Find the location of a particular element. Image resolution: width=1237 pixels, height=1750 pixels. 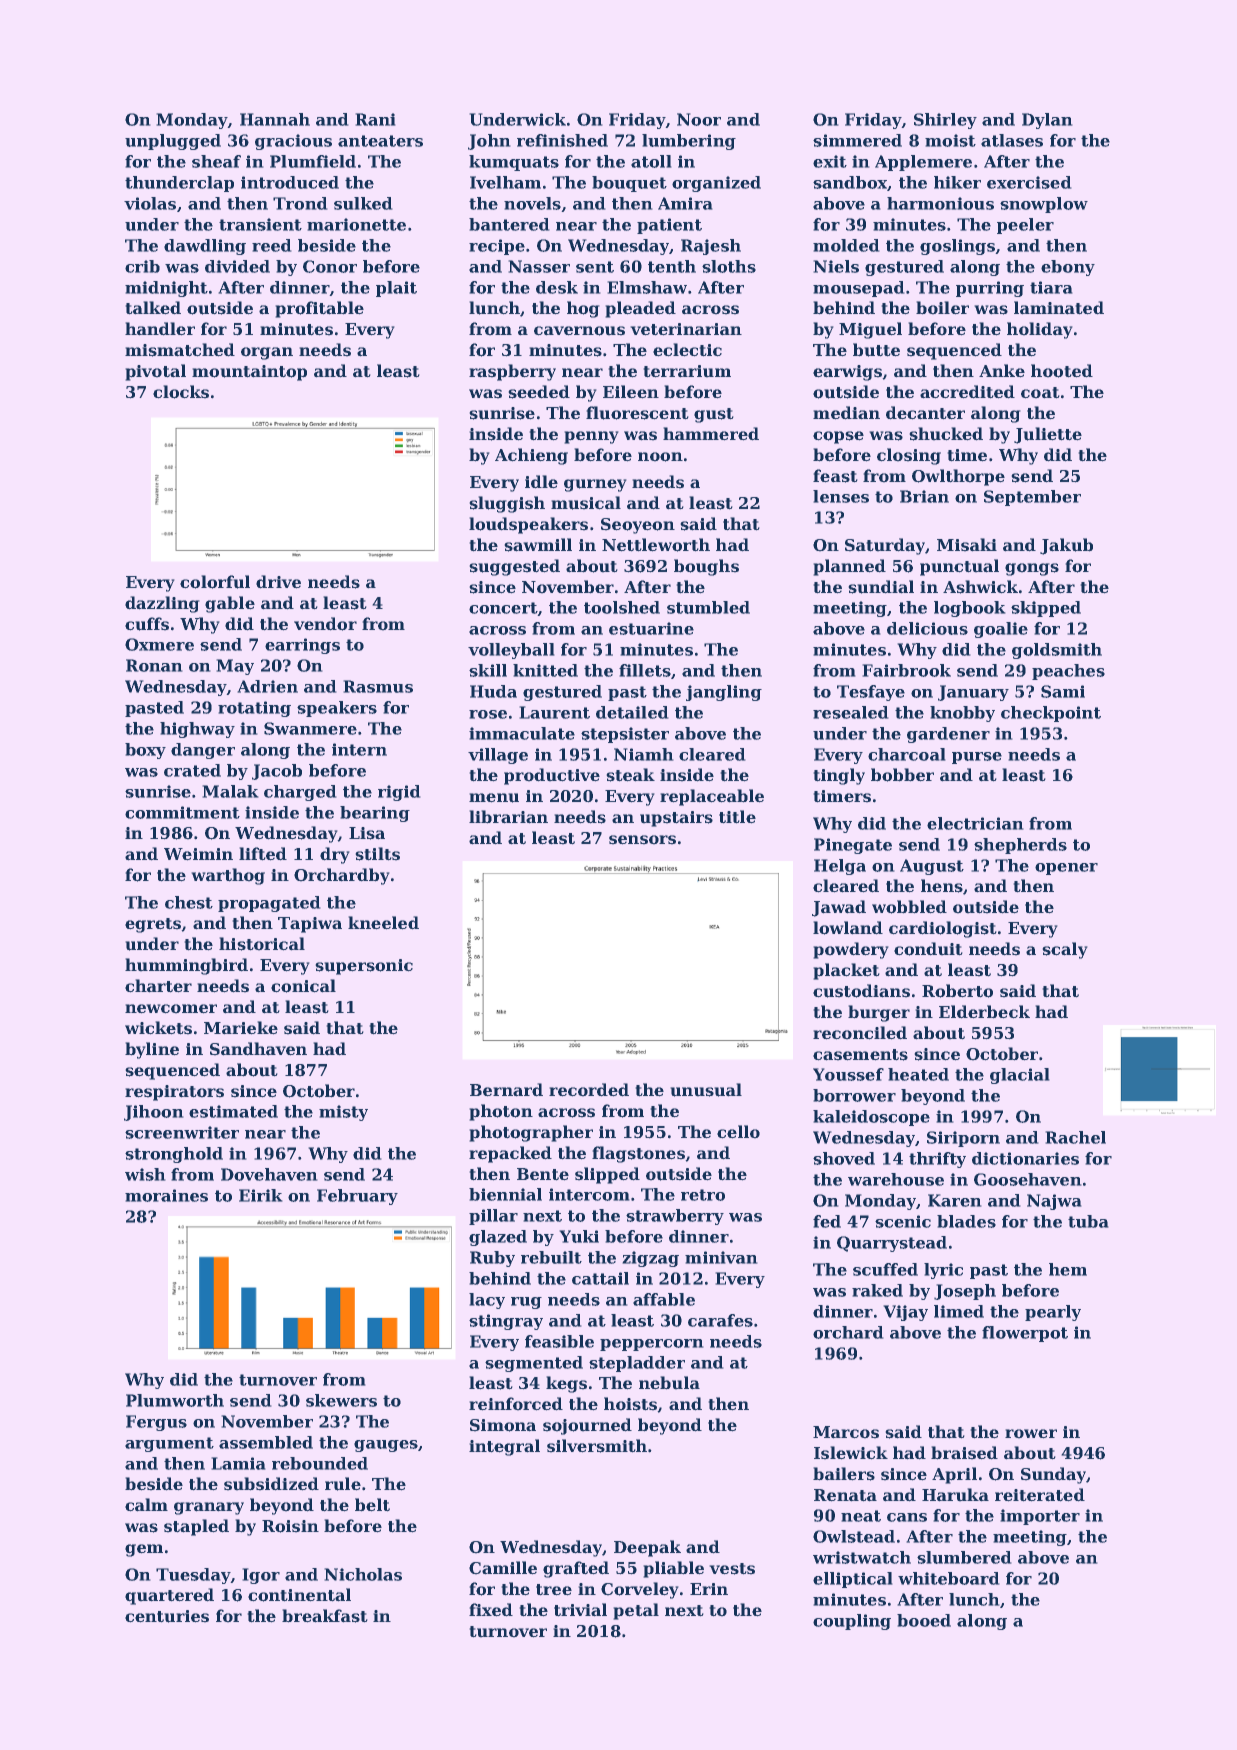

minivan is located at coordinates (721, 1257).
